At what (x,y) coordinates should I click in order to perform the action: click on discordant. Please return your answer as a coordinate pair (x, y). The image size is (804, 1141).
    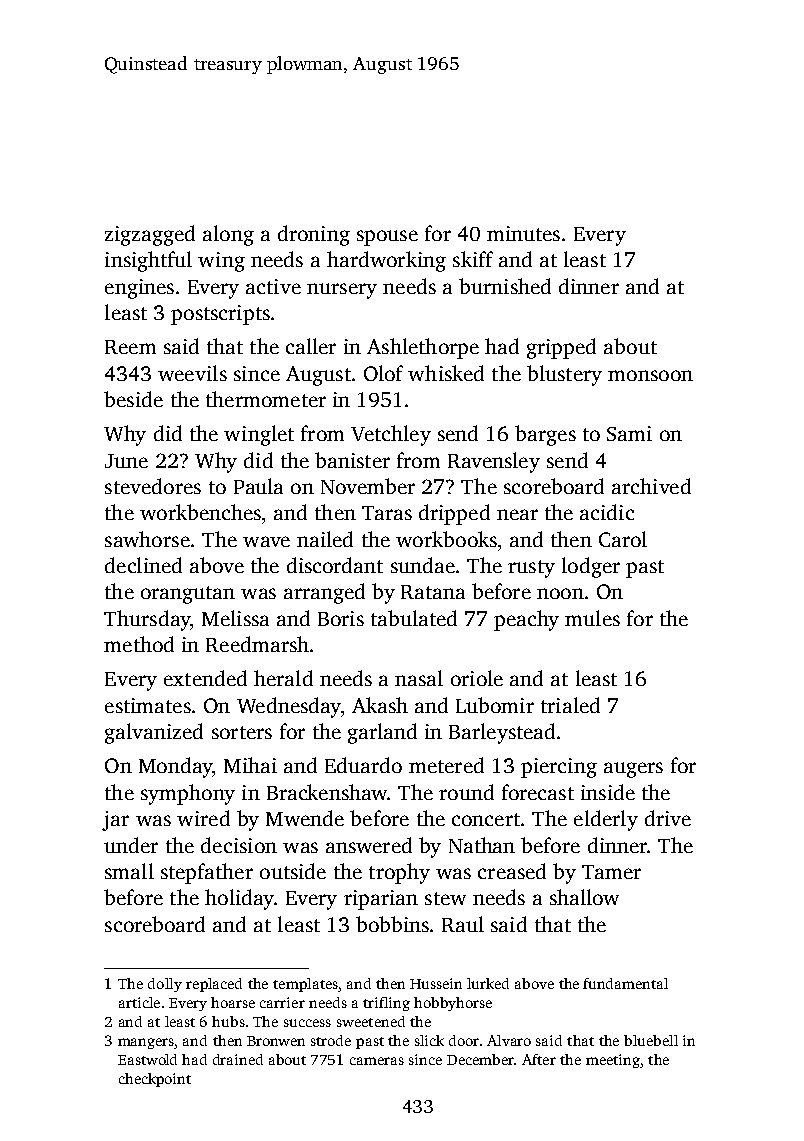
    Looking at the image, I should click on (335, 565).
